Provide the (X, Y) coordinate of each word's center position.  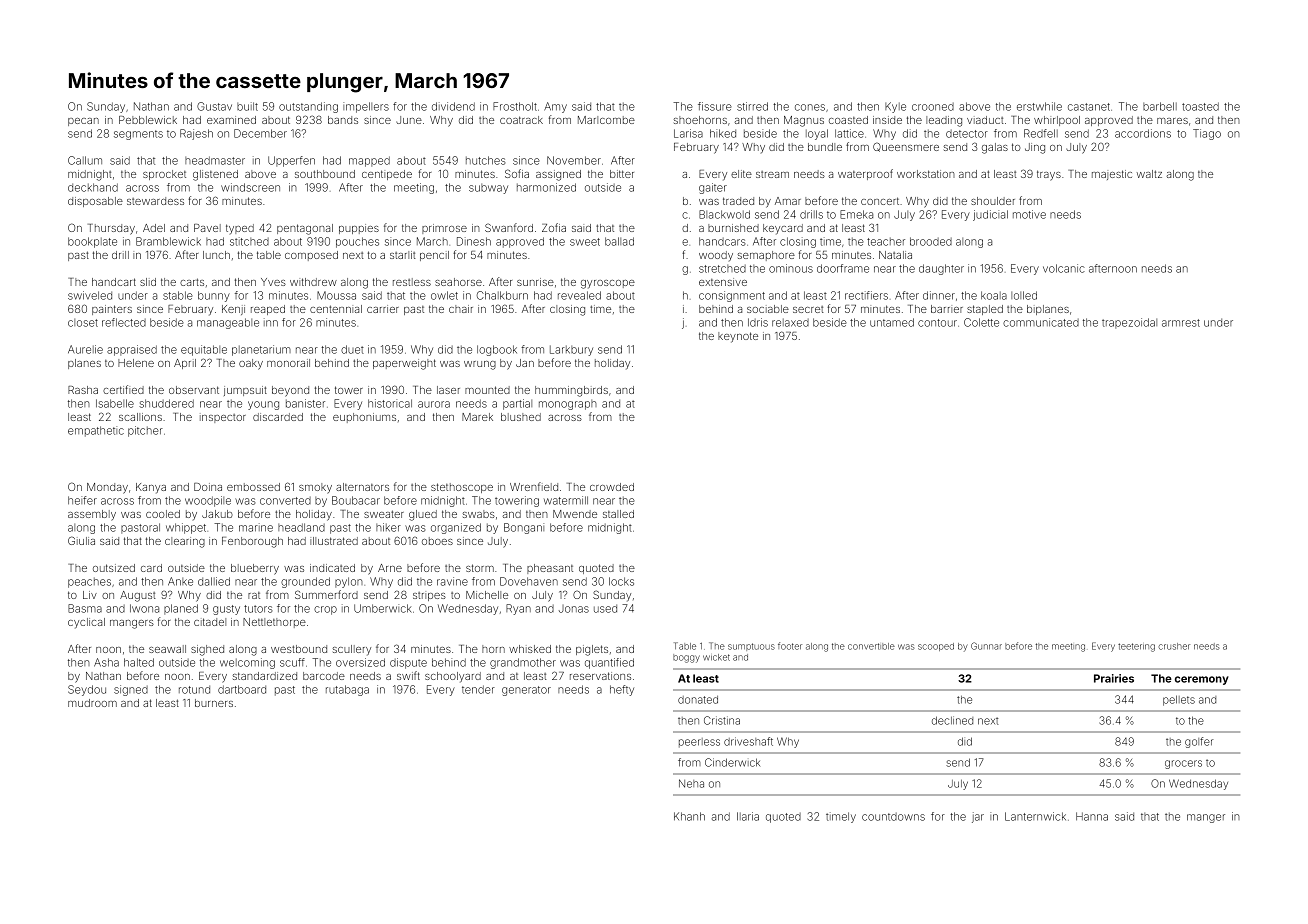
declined (952, 720)
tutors (258, 609)
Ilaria (748, 816)
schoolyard (453, 677)
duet (352, 349)
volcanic (1064, 268)
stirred (752, 106)
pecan (83, 122)
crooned (933, 107)
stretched (722, 269)
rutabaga (347, 690)
